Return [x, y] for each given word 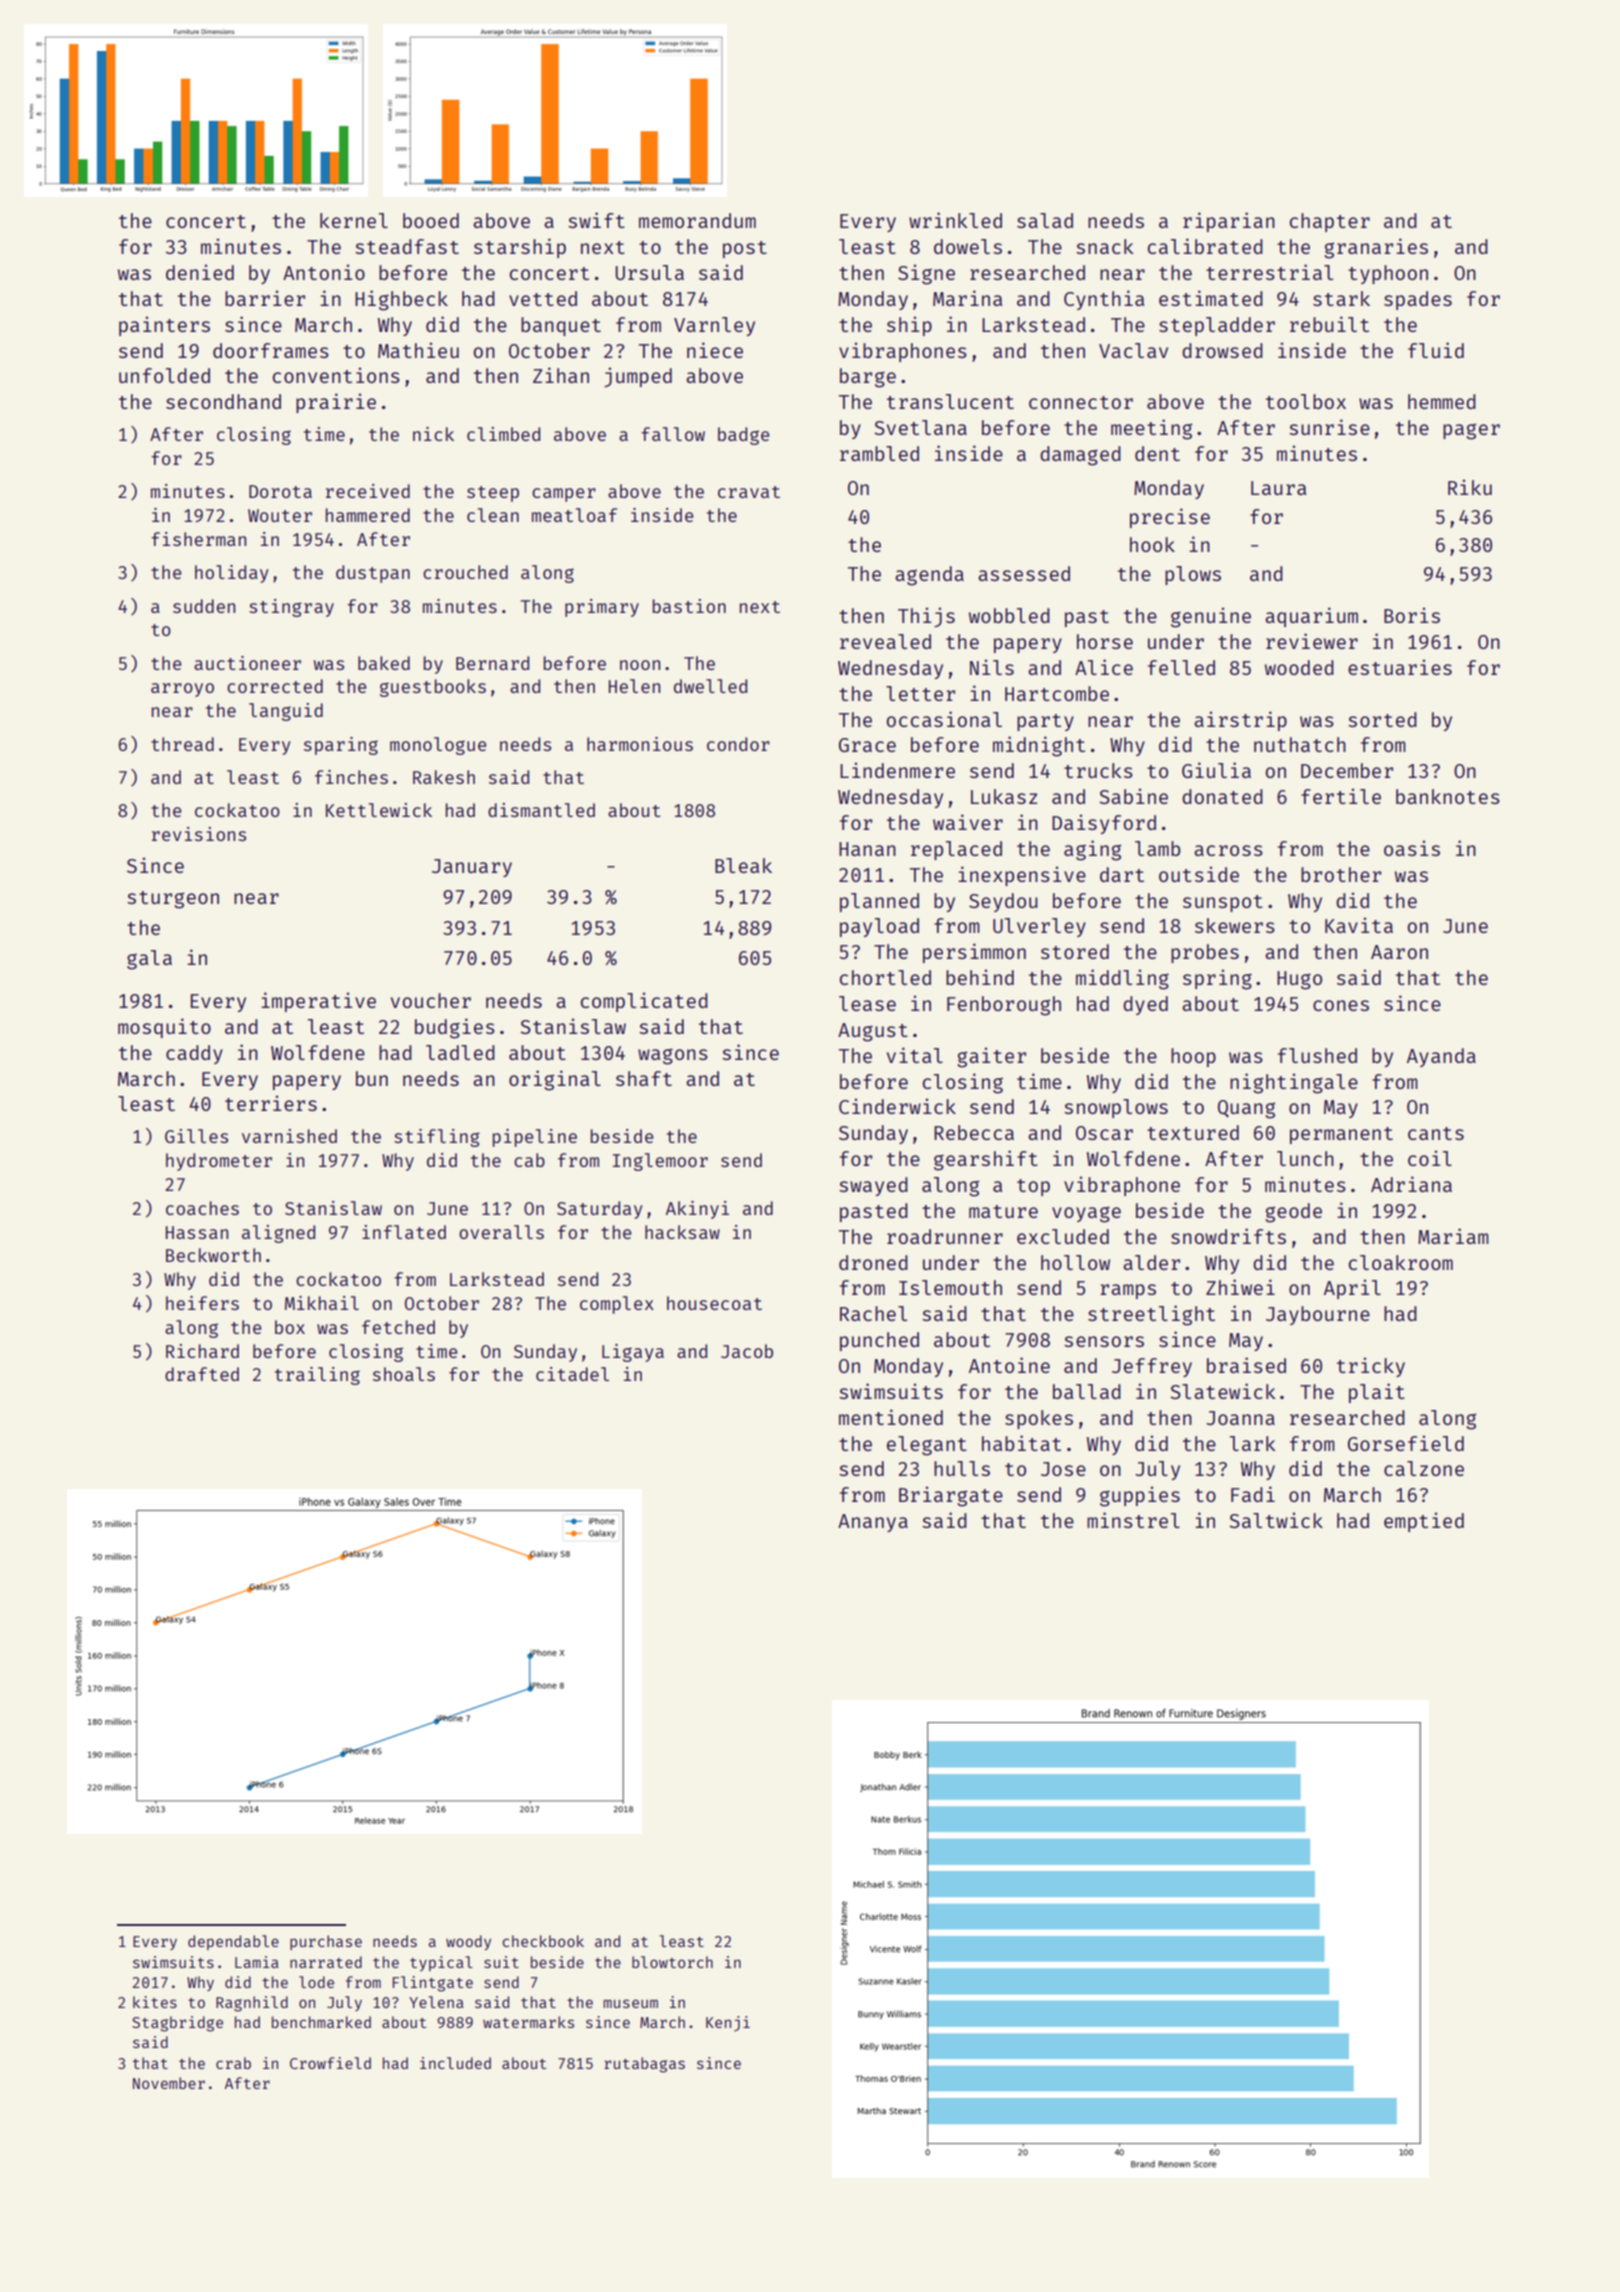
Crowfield [330, 2063]
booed [431, 220]
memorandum [697, 220]
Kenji [728, 2023]
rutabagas [644, 2065]
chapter [1330, 222]
